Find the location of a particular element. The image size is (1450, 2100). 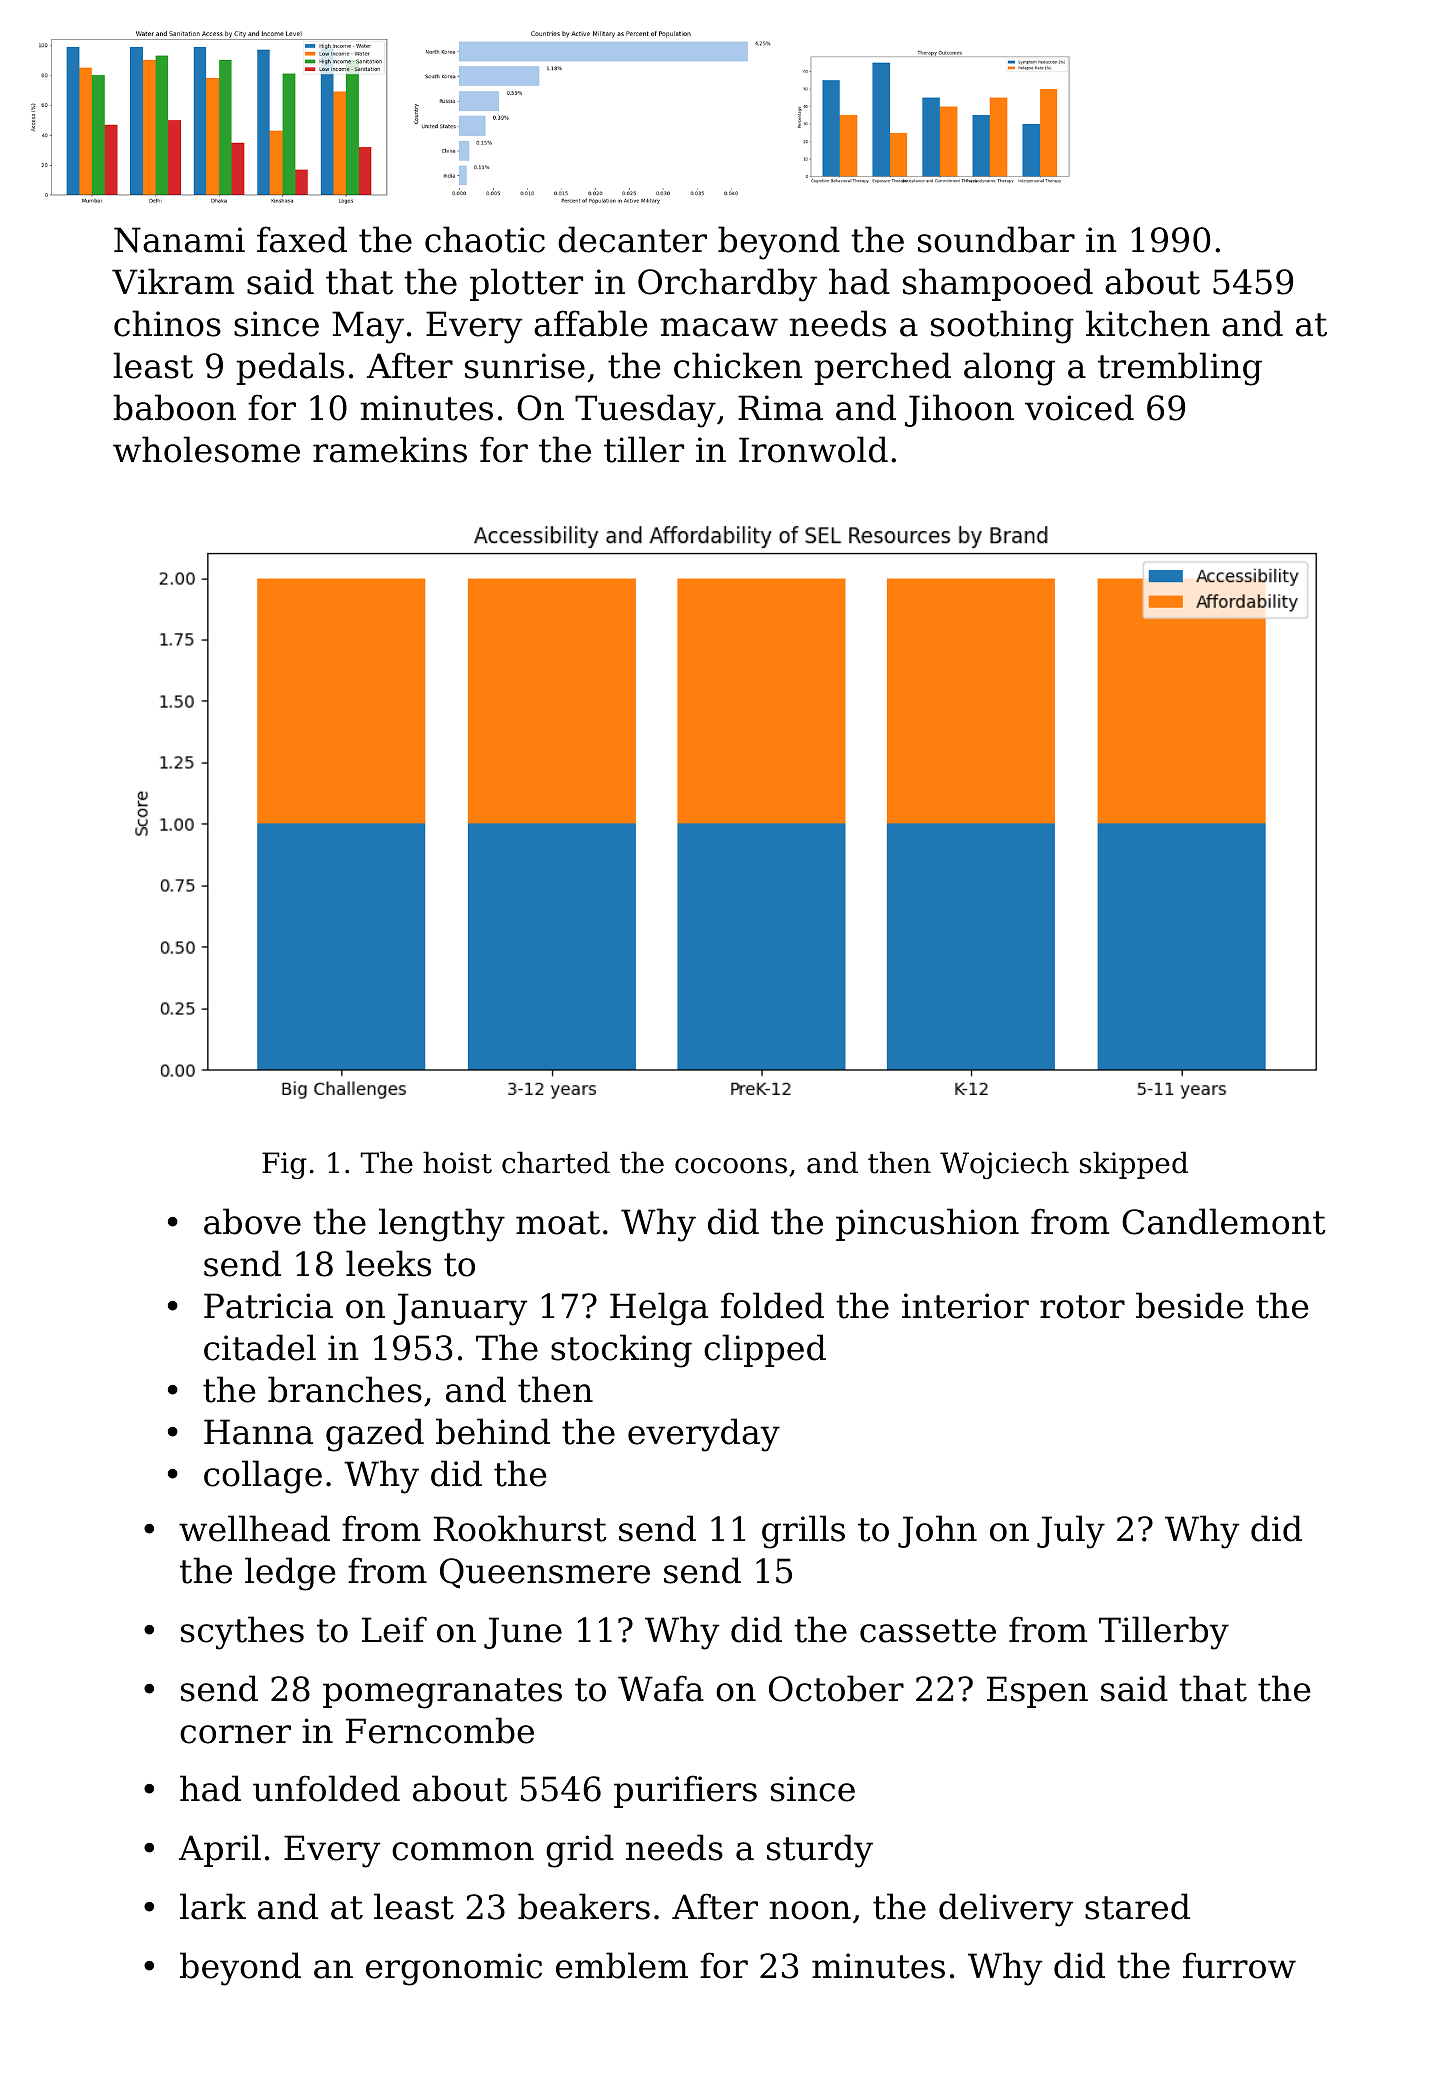

cocoons is located at coordinates (731, 1166).
